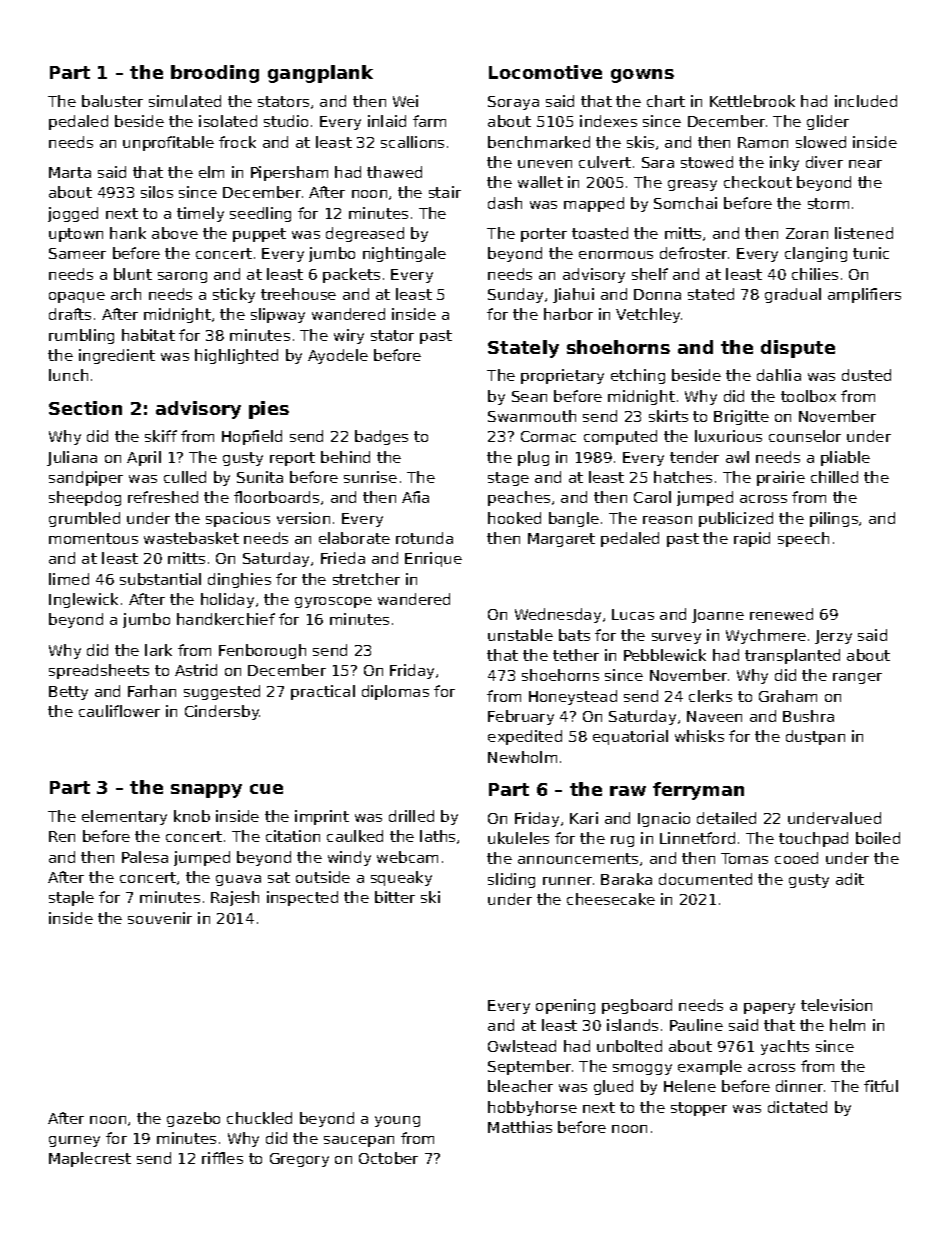 Image resolution: width=952 pixels, height=1233 pixels. Describe the element at coordinates (642, 76) in the image. I see `gowns` at that location.
